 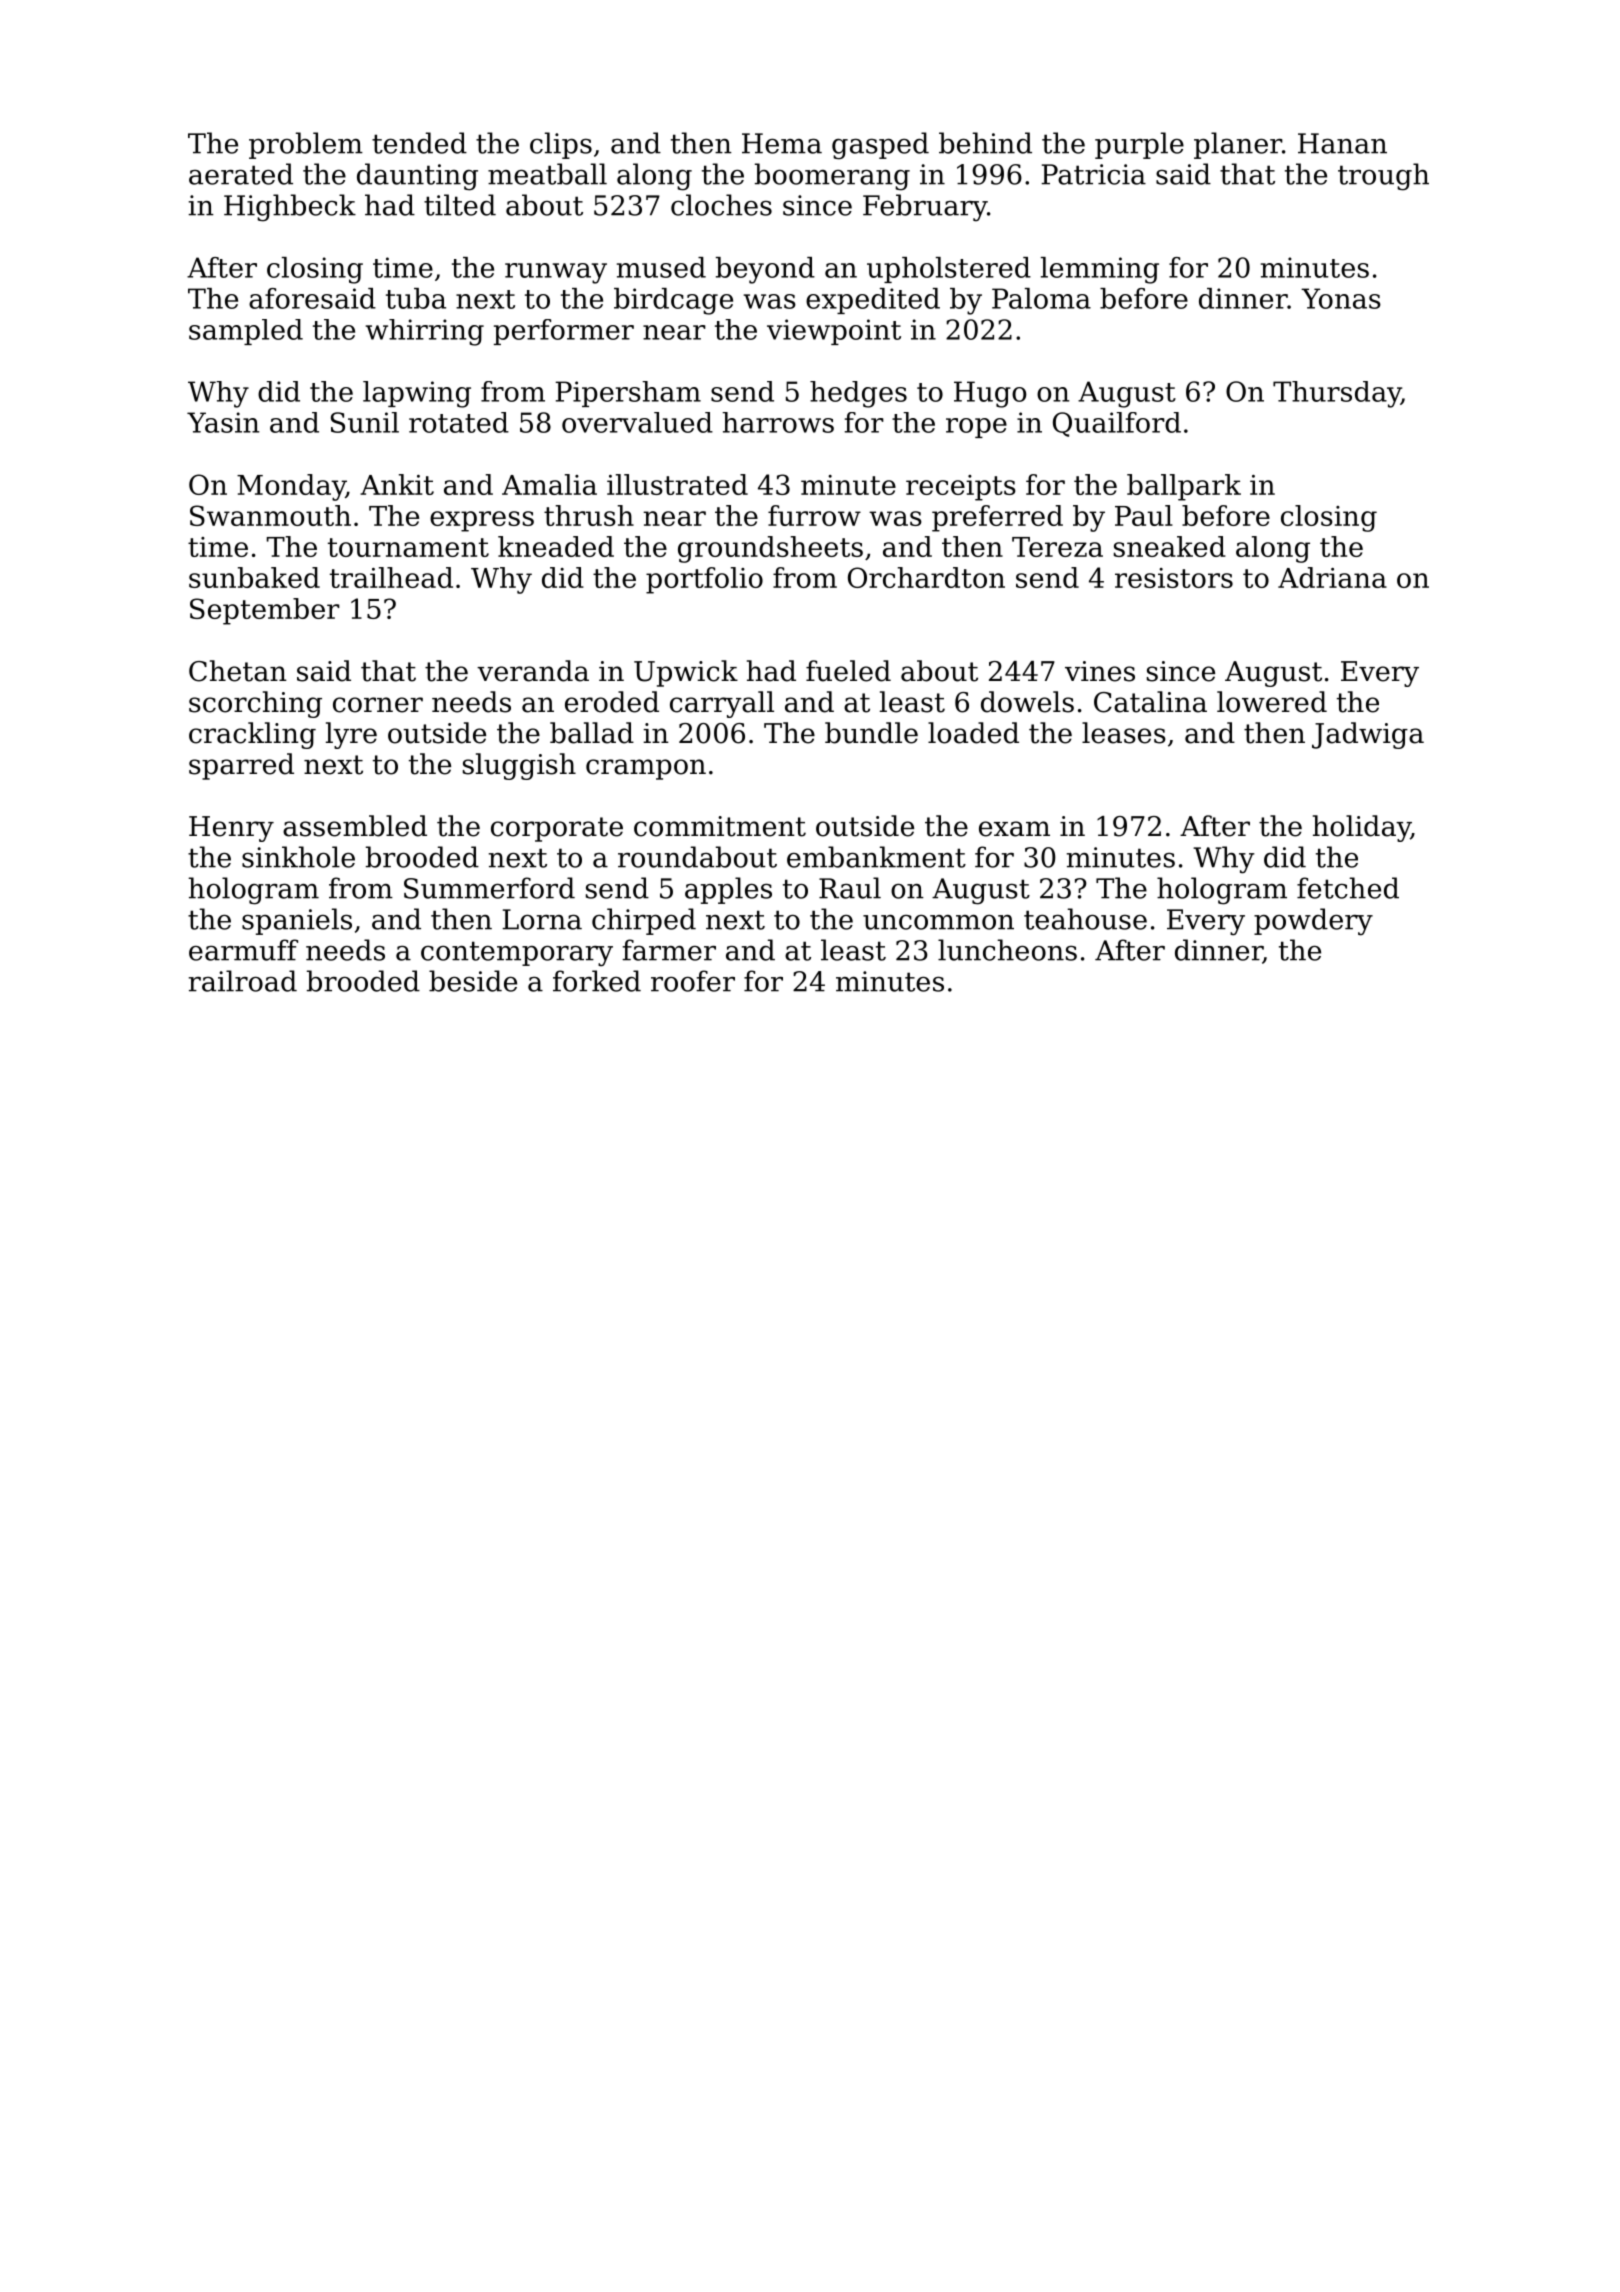 What do you see at coordinates (419, 143) in the screenshot?
I see `tended` at bounding box center [419, 143].
